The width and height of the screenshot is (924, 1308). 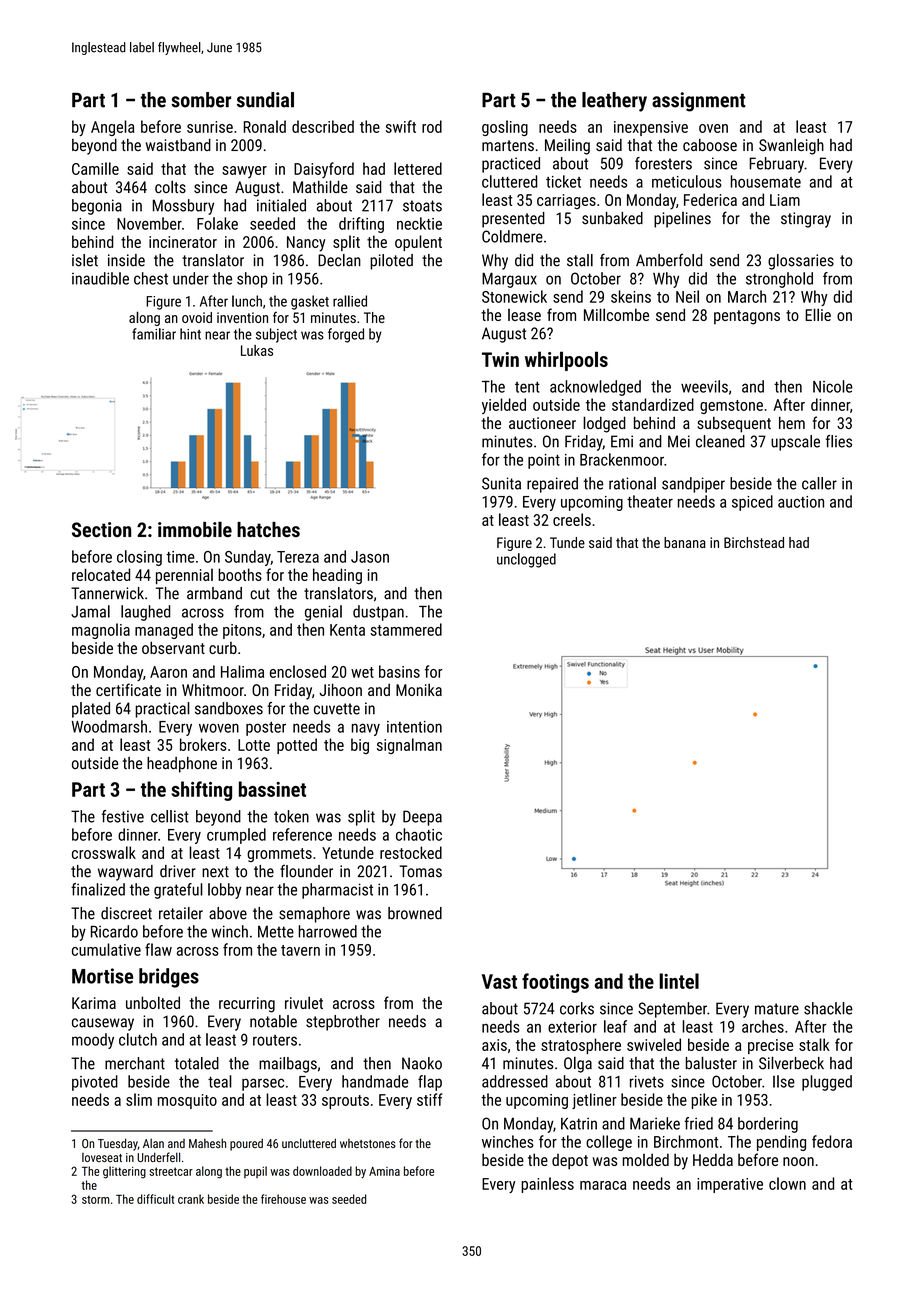 What do you see at coordinates (647, 1081) in the screenshot?
I see `rivets` at bounding box center [647, 1081].
